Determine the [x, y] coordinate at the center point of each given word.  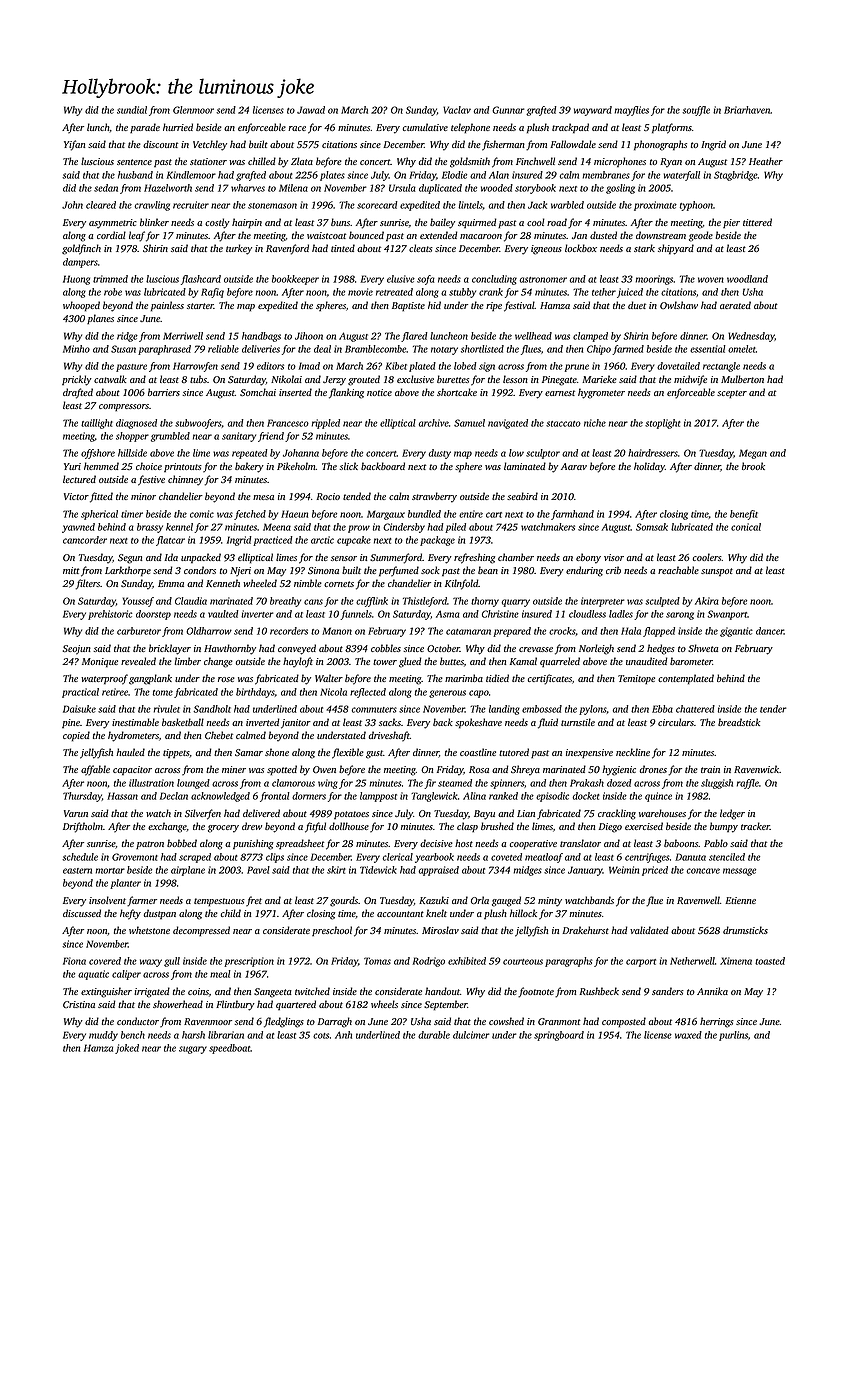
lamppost [378, 797]
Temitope [636, 680]
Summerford [396, 558]
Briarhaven [747, 110]
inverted [262, 722]
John [72, 205]
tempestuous [219, 902]
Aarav [574, 466]
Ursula [402, 188]
